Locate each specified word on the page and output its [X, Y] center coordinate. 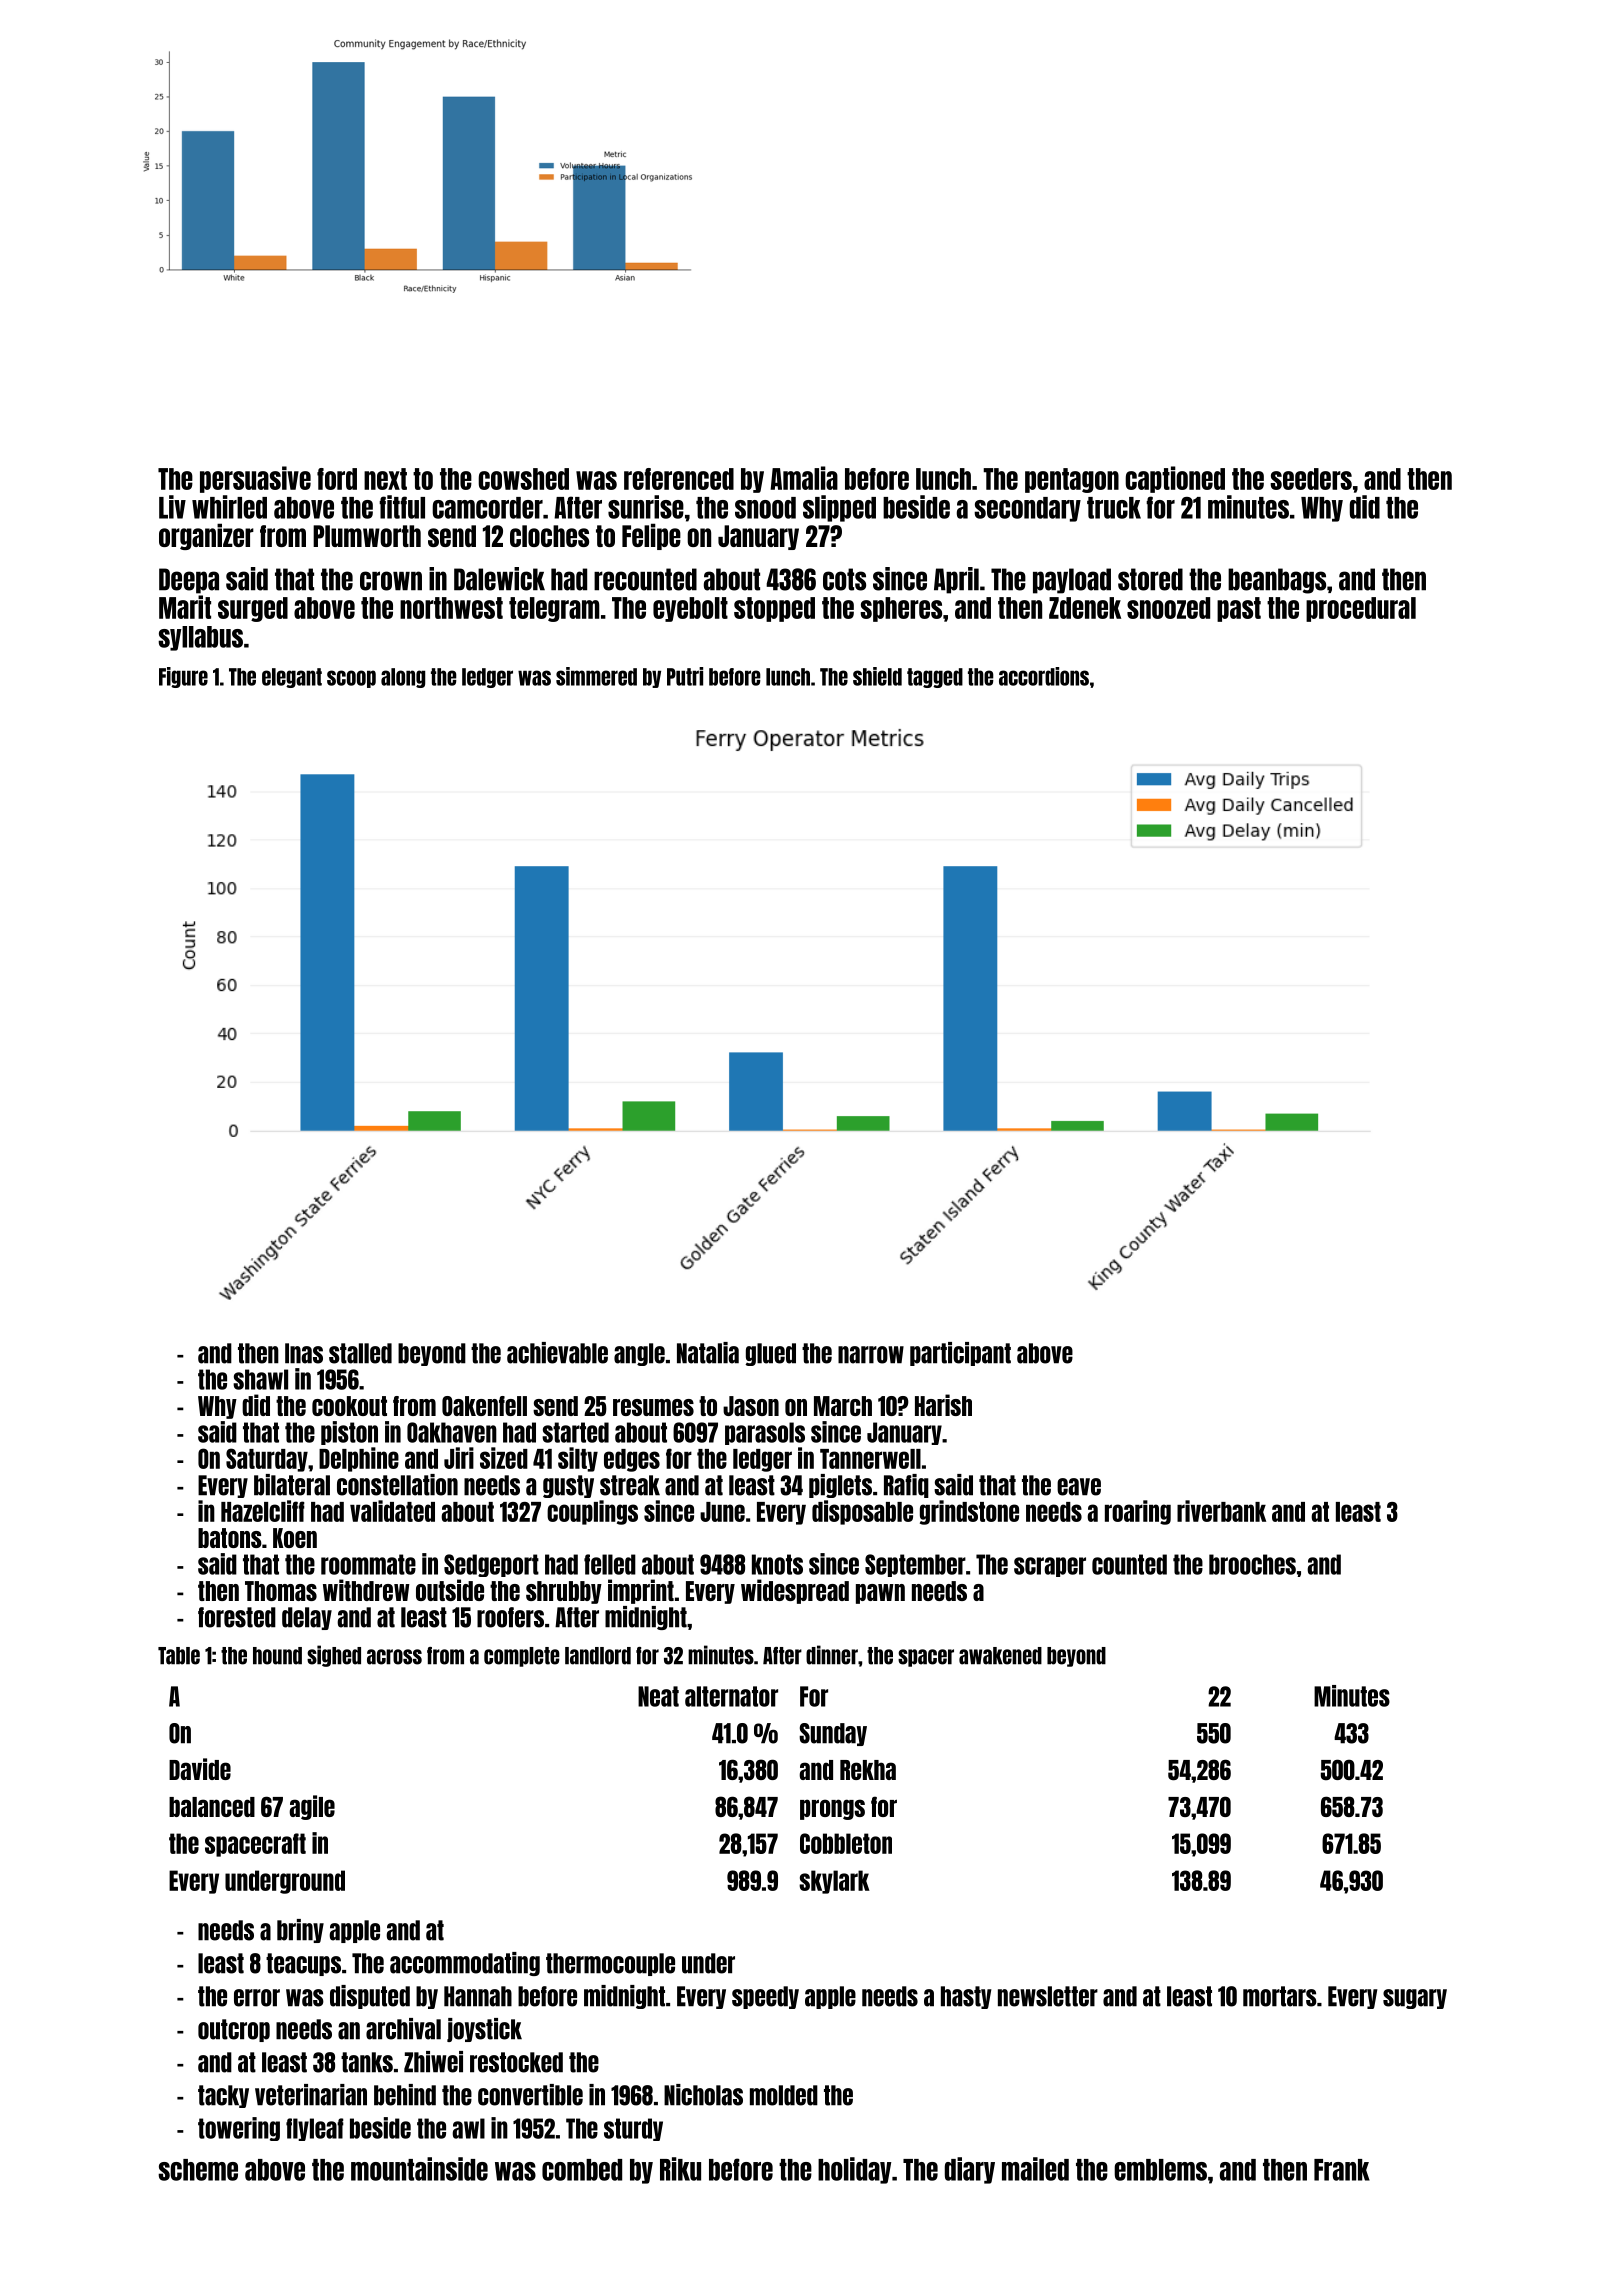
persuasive [255, 479]
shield [877, 676]
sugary [1415, 1999]
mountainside [419, 2169]
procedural [1361, 609]
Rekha [868, 1770]
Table [179, 1656]
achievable [557, 1353]
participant [960, 1354]
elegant [292, 678]
